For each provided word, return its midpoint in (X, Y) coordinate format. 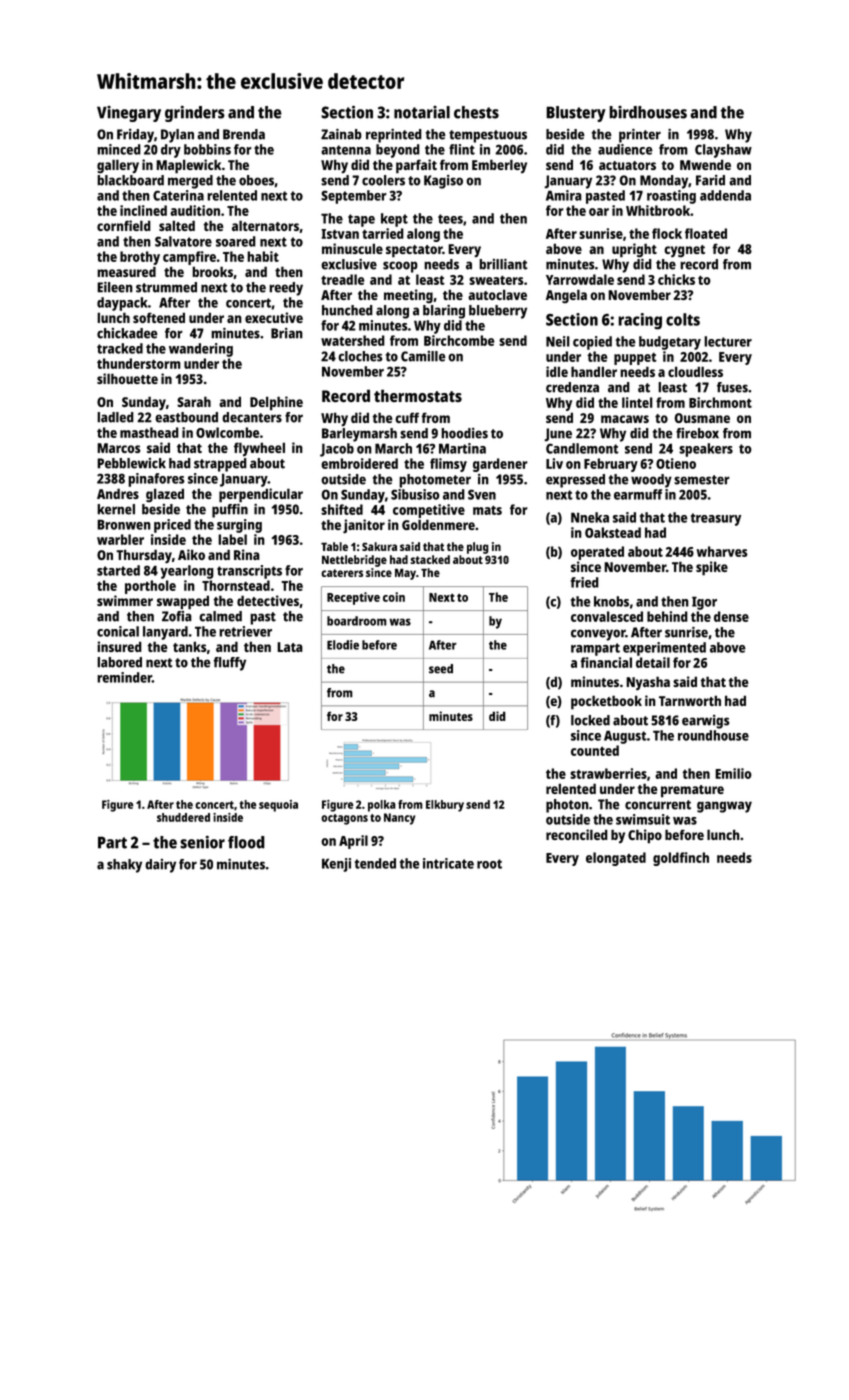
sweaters (496, 280)
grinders (195, 113)
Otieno (676, 463)
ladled (115, 417)
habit (263, 256)
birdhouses (648, 112)
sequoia (278, 806)
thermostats (418, 395)
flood (246, 842)
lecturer (728, 341)
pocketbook (606, 702)
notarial (422, 112)
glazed (165, 495)
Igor (704, 603)
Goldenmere (438, 524)
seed (441, 669)
